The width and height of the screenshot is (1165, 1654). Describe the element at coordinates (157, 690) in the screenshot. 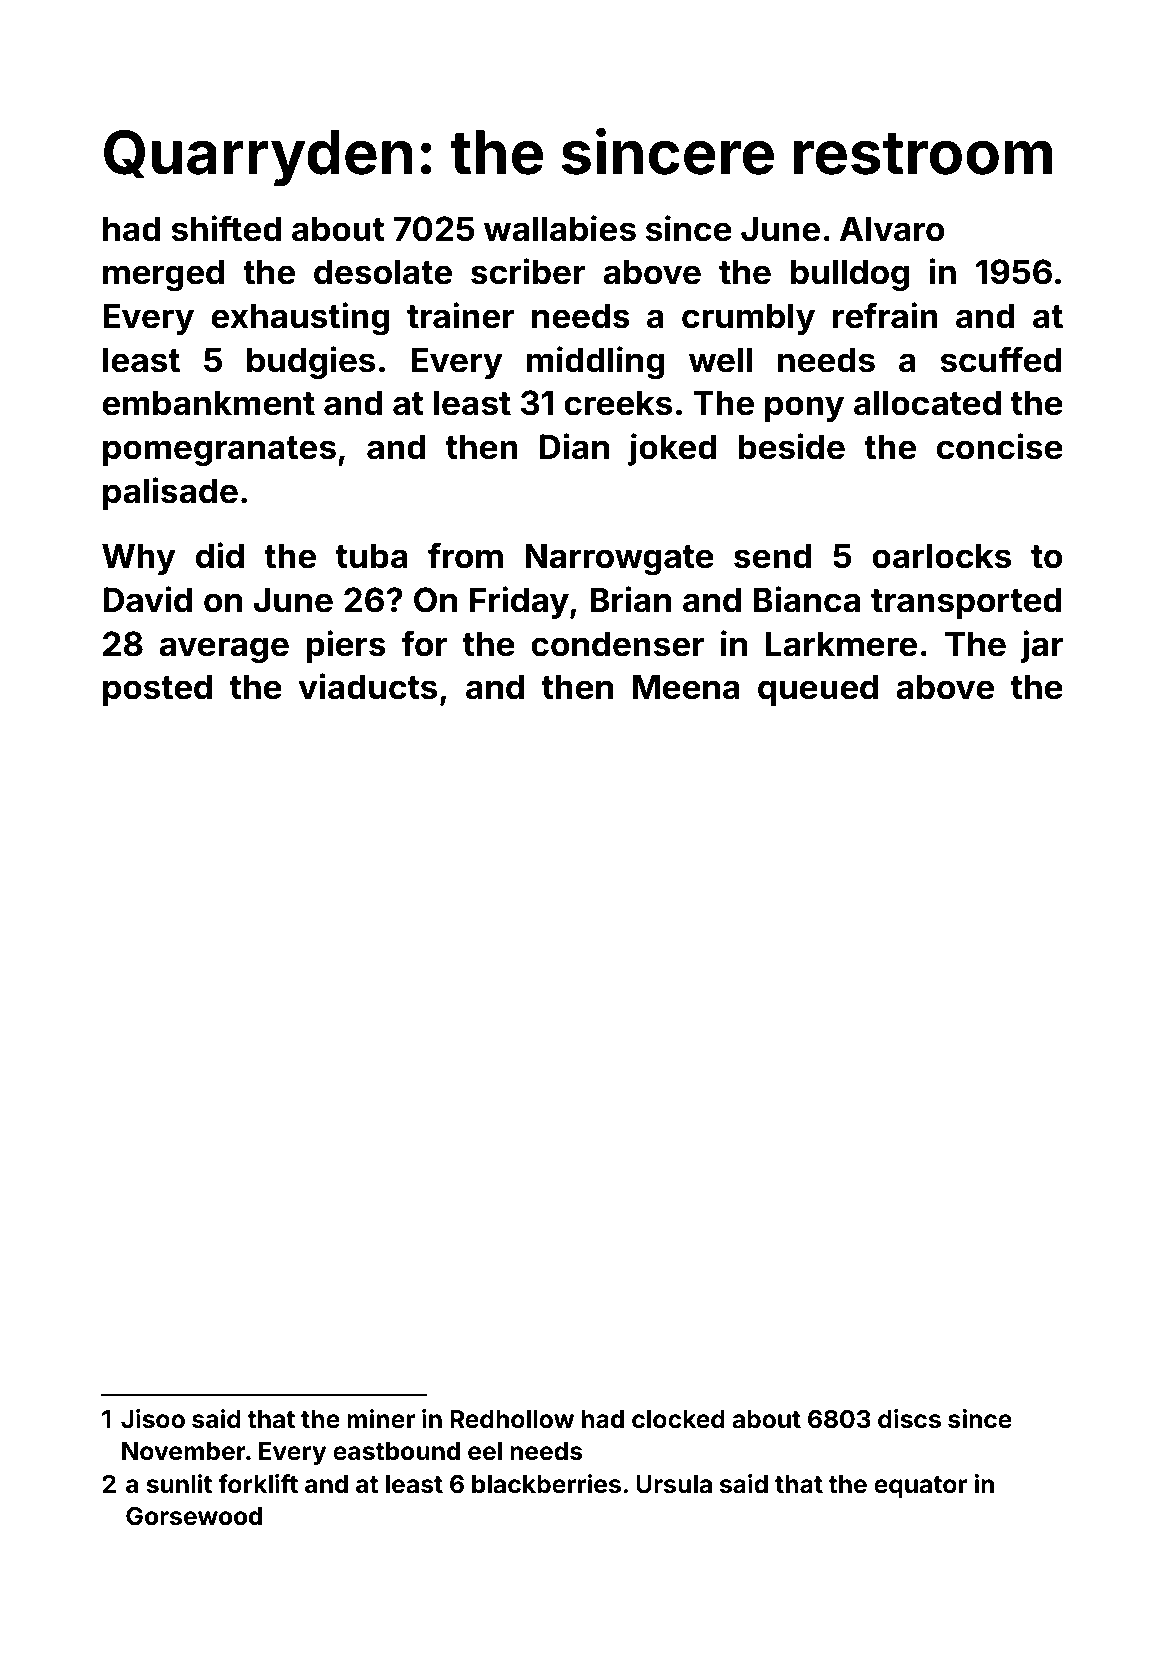

I see `posted` at that location.
